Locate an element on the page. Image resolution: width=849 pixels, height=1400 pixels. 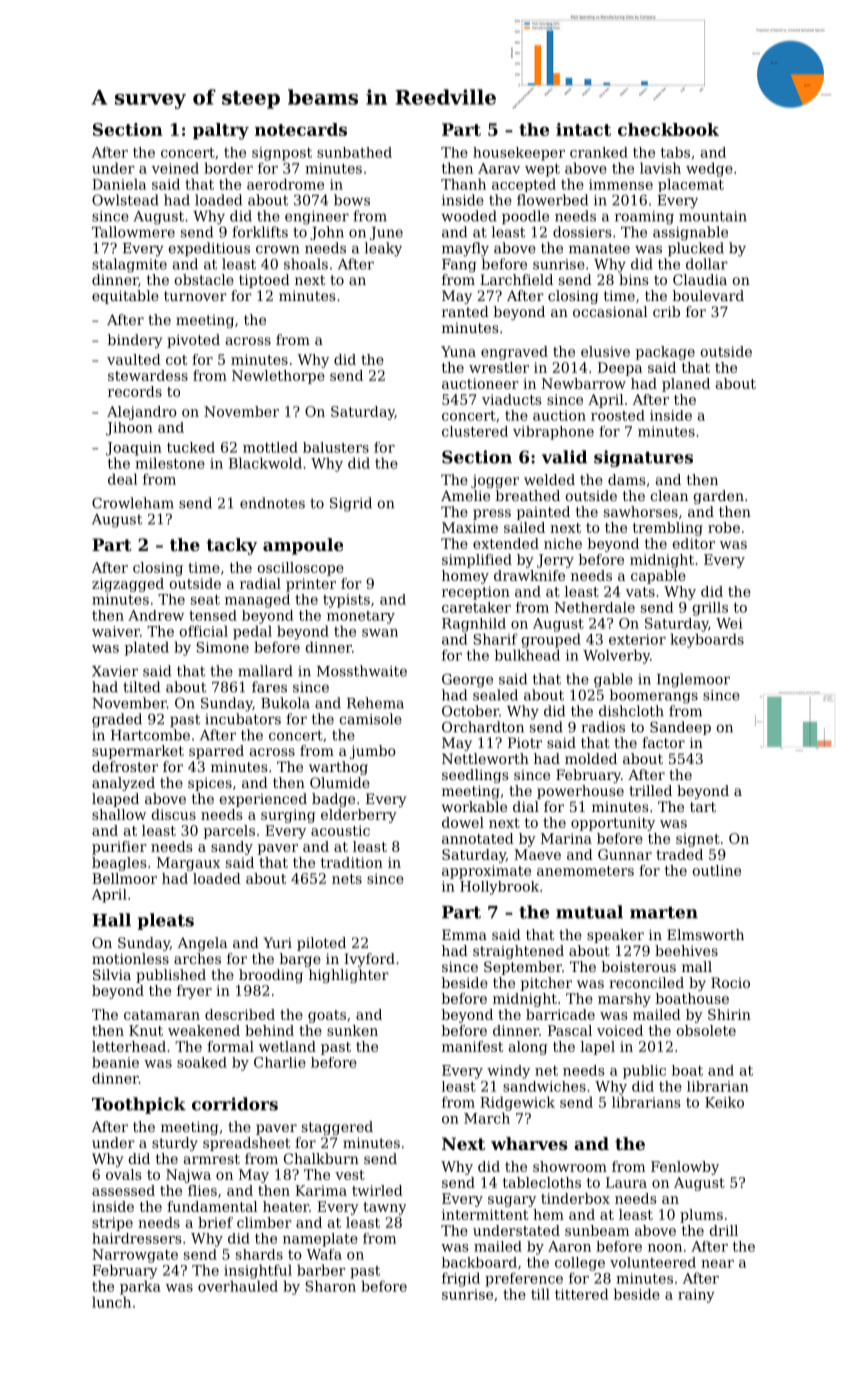
planed is located at coordinates (686, 385).
